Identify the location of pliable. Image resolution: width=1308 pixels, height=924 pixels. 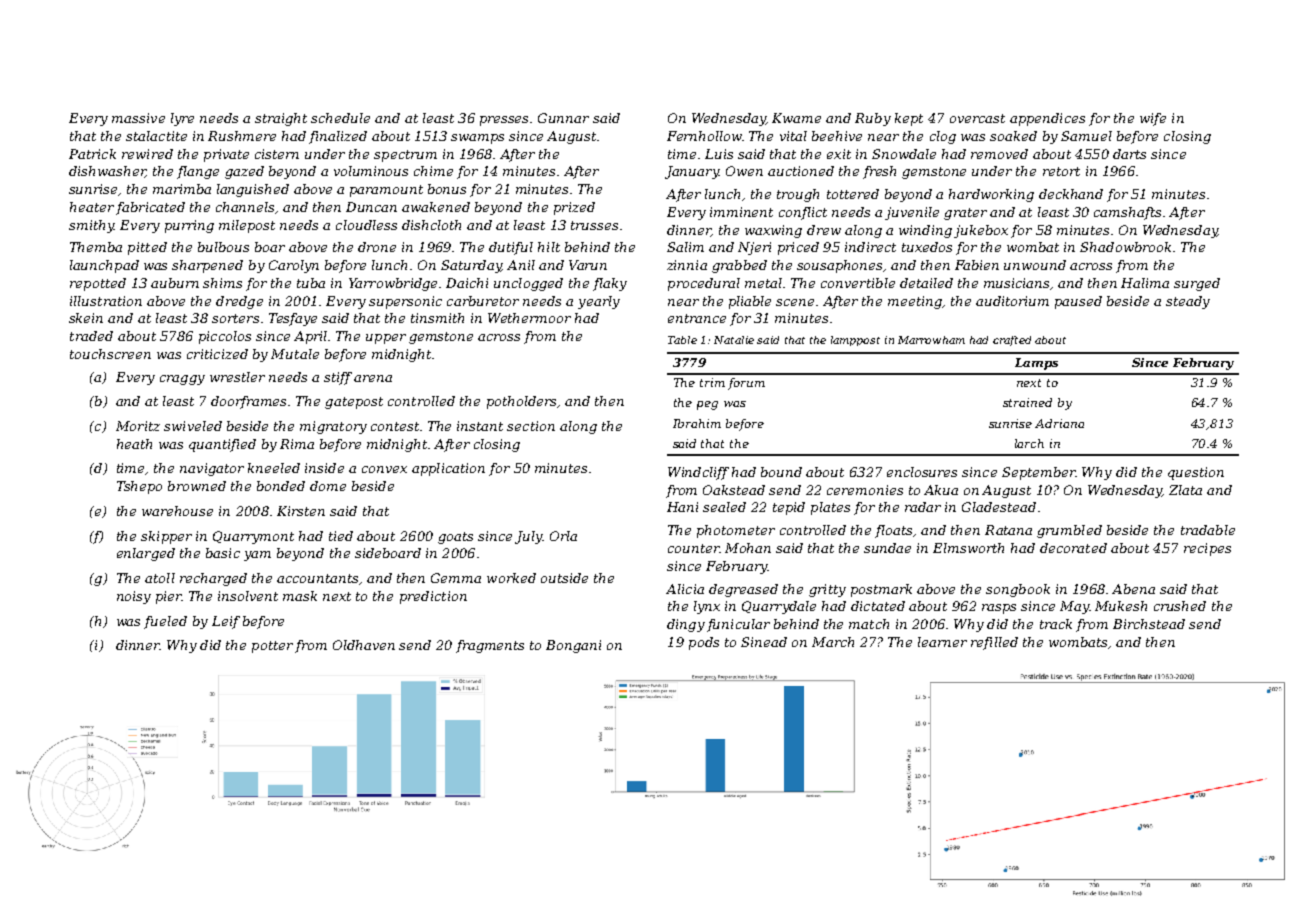
(750, 302).
